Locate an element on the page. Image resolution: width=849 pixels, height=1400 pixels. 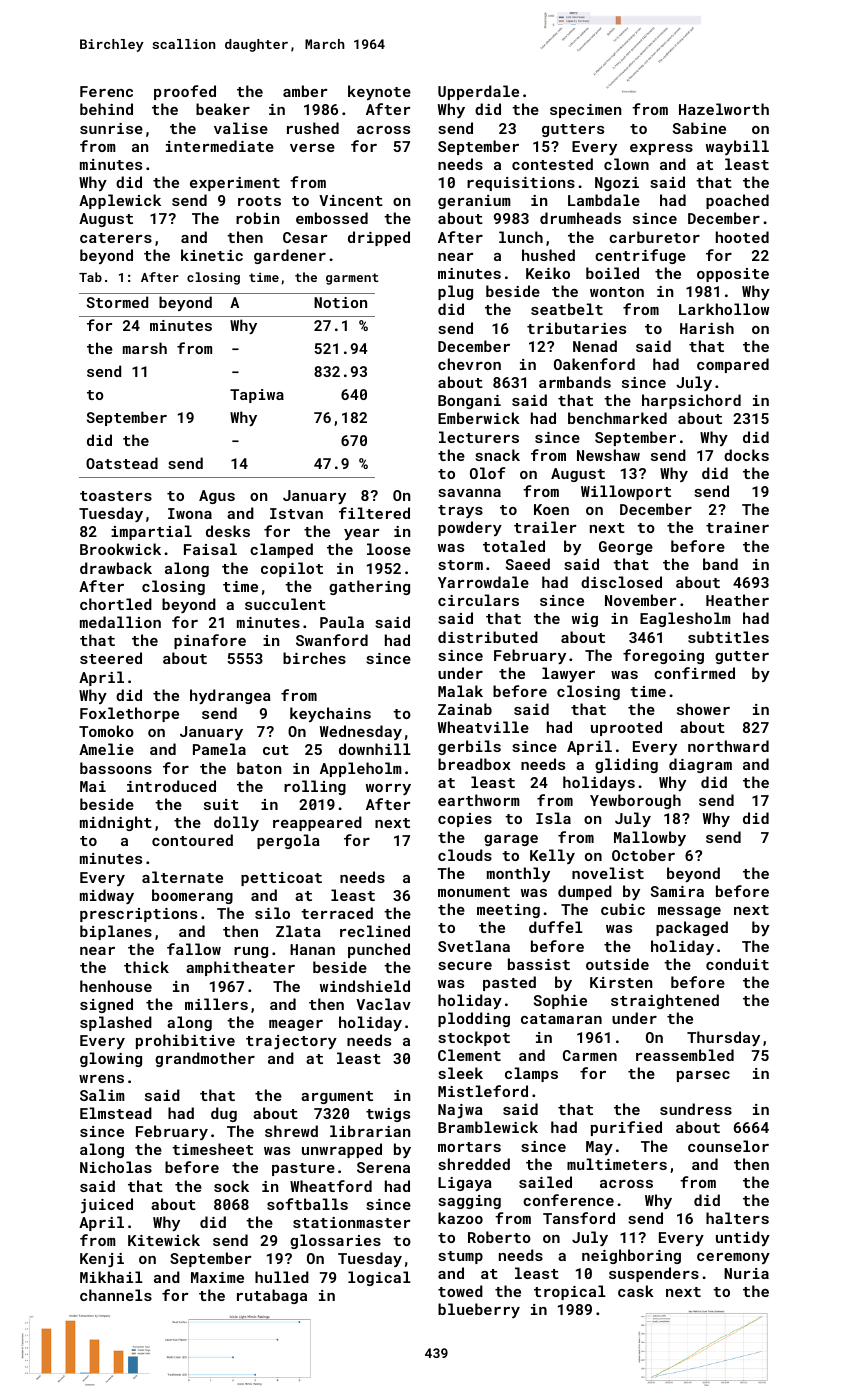
Notion is located at coordinates (340, 302).
